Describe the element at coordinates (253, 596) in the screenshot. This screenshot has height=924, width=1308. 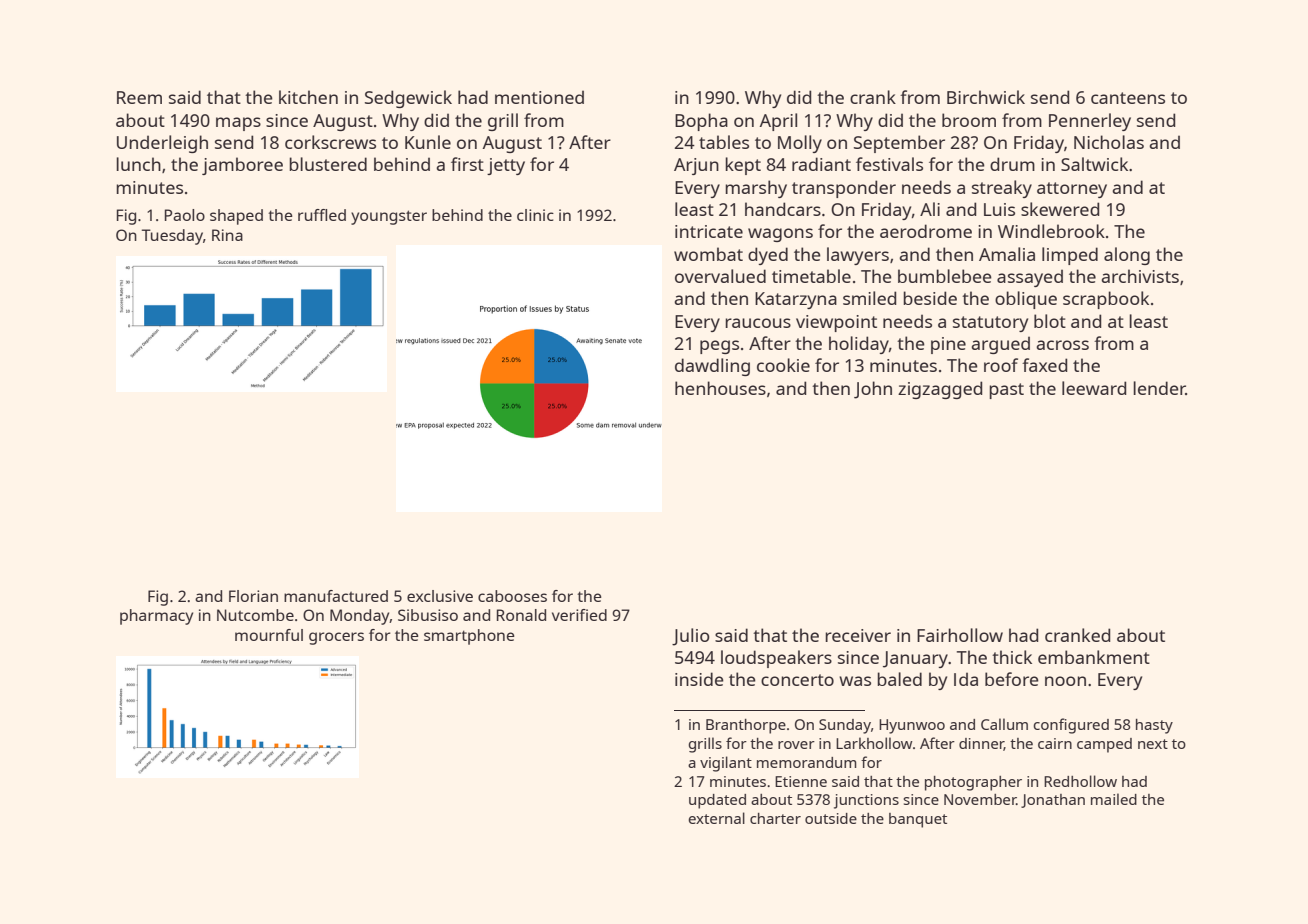
I see `Florian` at that location.
